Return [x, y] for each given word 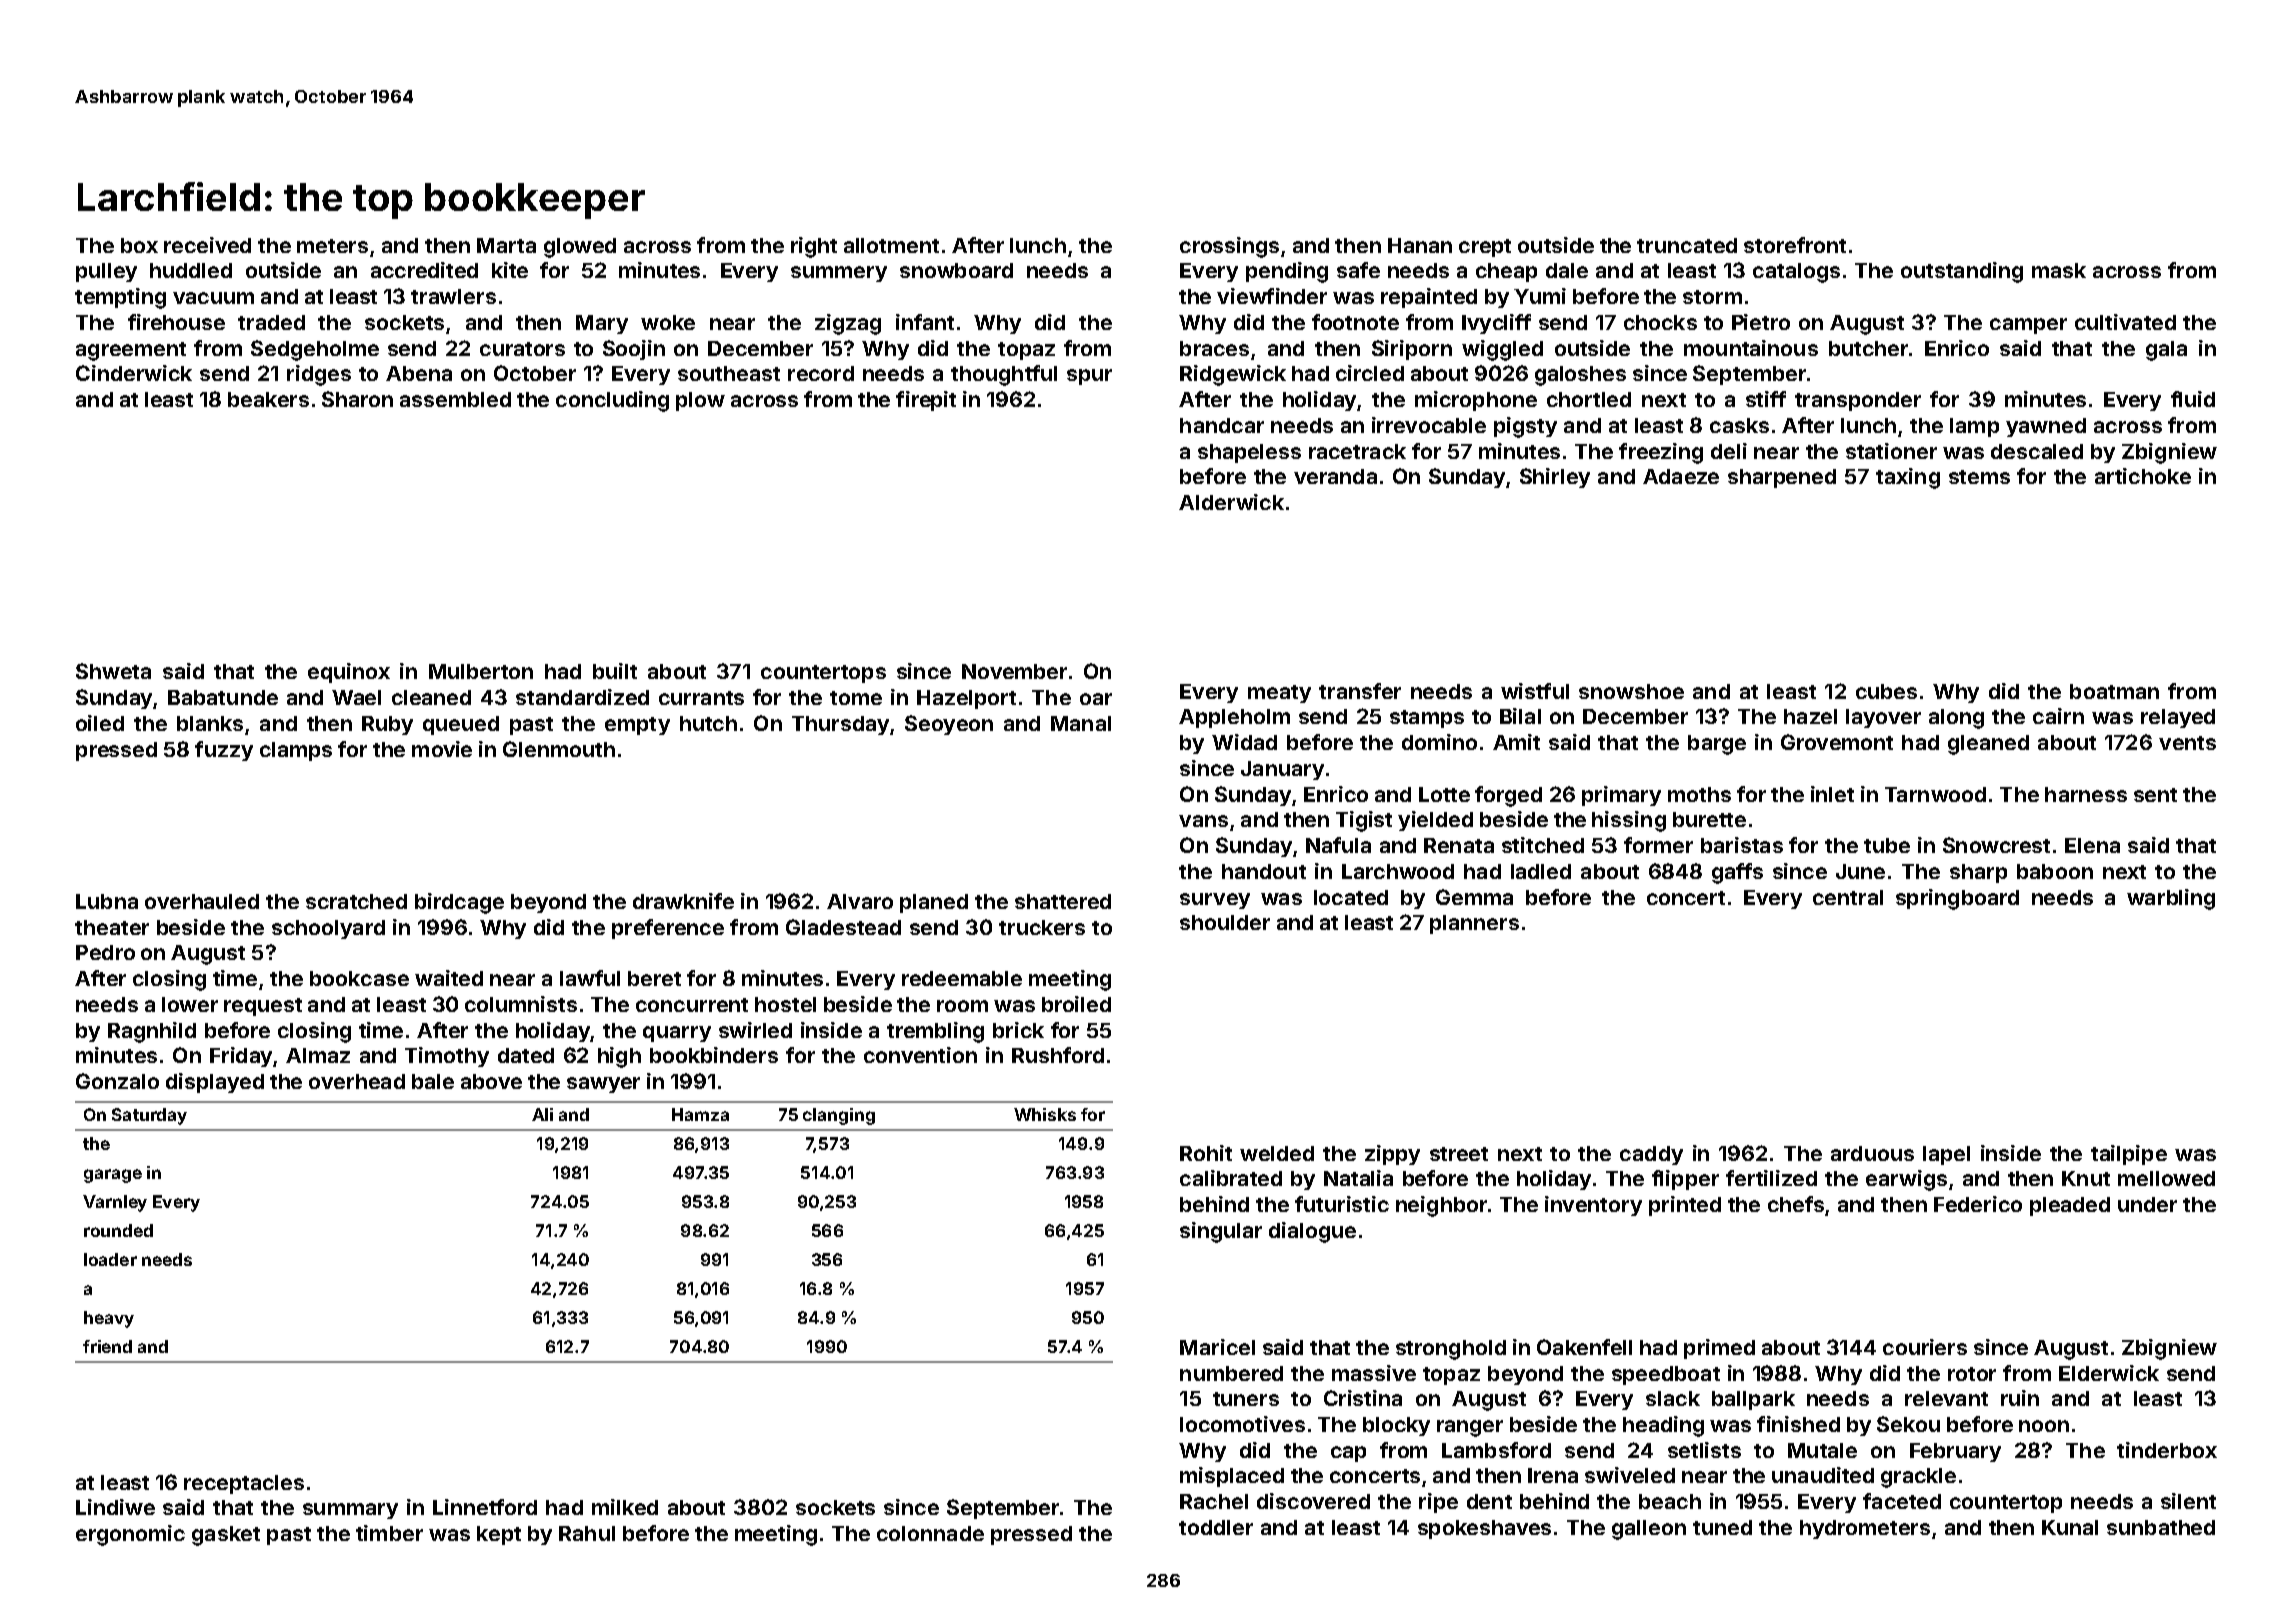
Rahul [587, 1533]
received [207, 245]
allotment [891, 245]
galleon [1649, 1530]
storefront [1795, 245]
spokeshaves [1484, 1529]
